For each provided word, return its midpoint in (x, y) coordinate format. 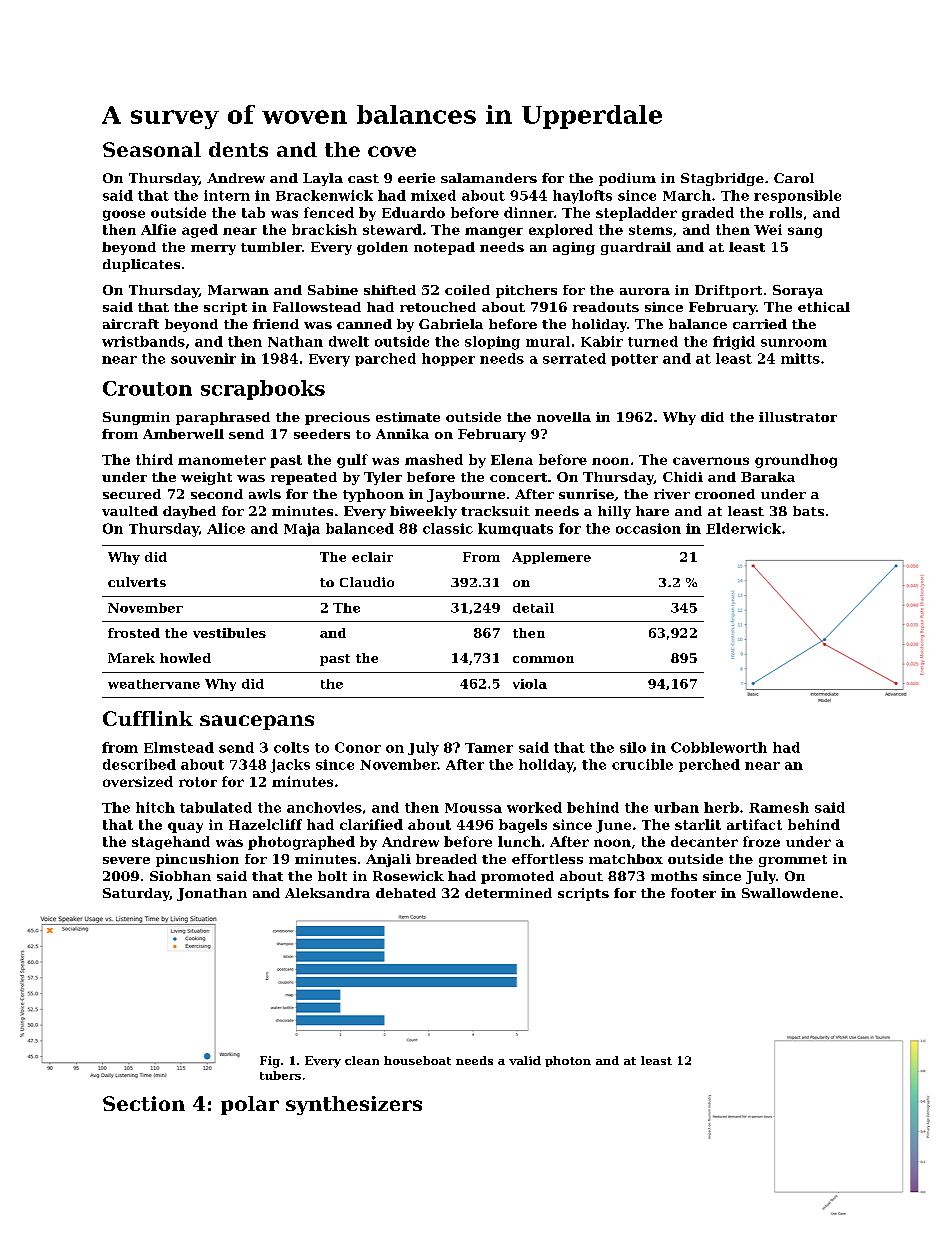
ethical (824, 307)
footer (693, 893)
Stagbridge (722, 179)
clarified (371, 824)
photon (568, 1061)
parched (385, 359)
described (139, 764)
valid (525, 1060)
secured (132, 494)
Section (144, 1103)
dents (238, 149)
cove (392, 151)
